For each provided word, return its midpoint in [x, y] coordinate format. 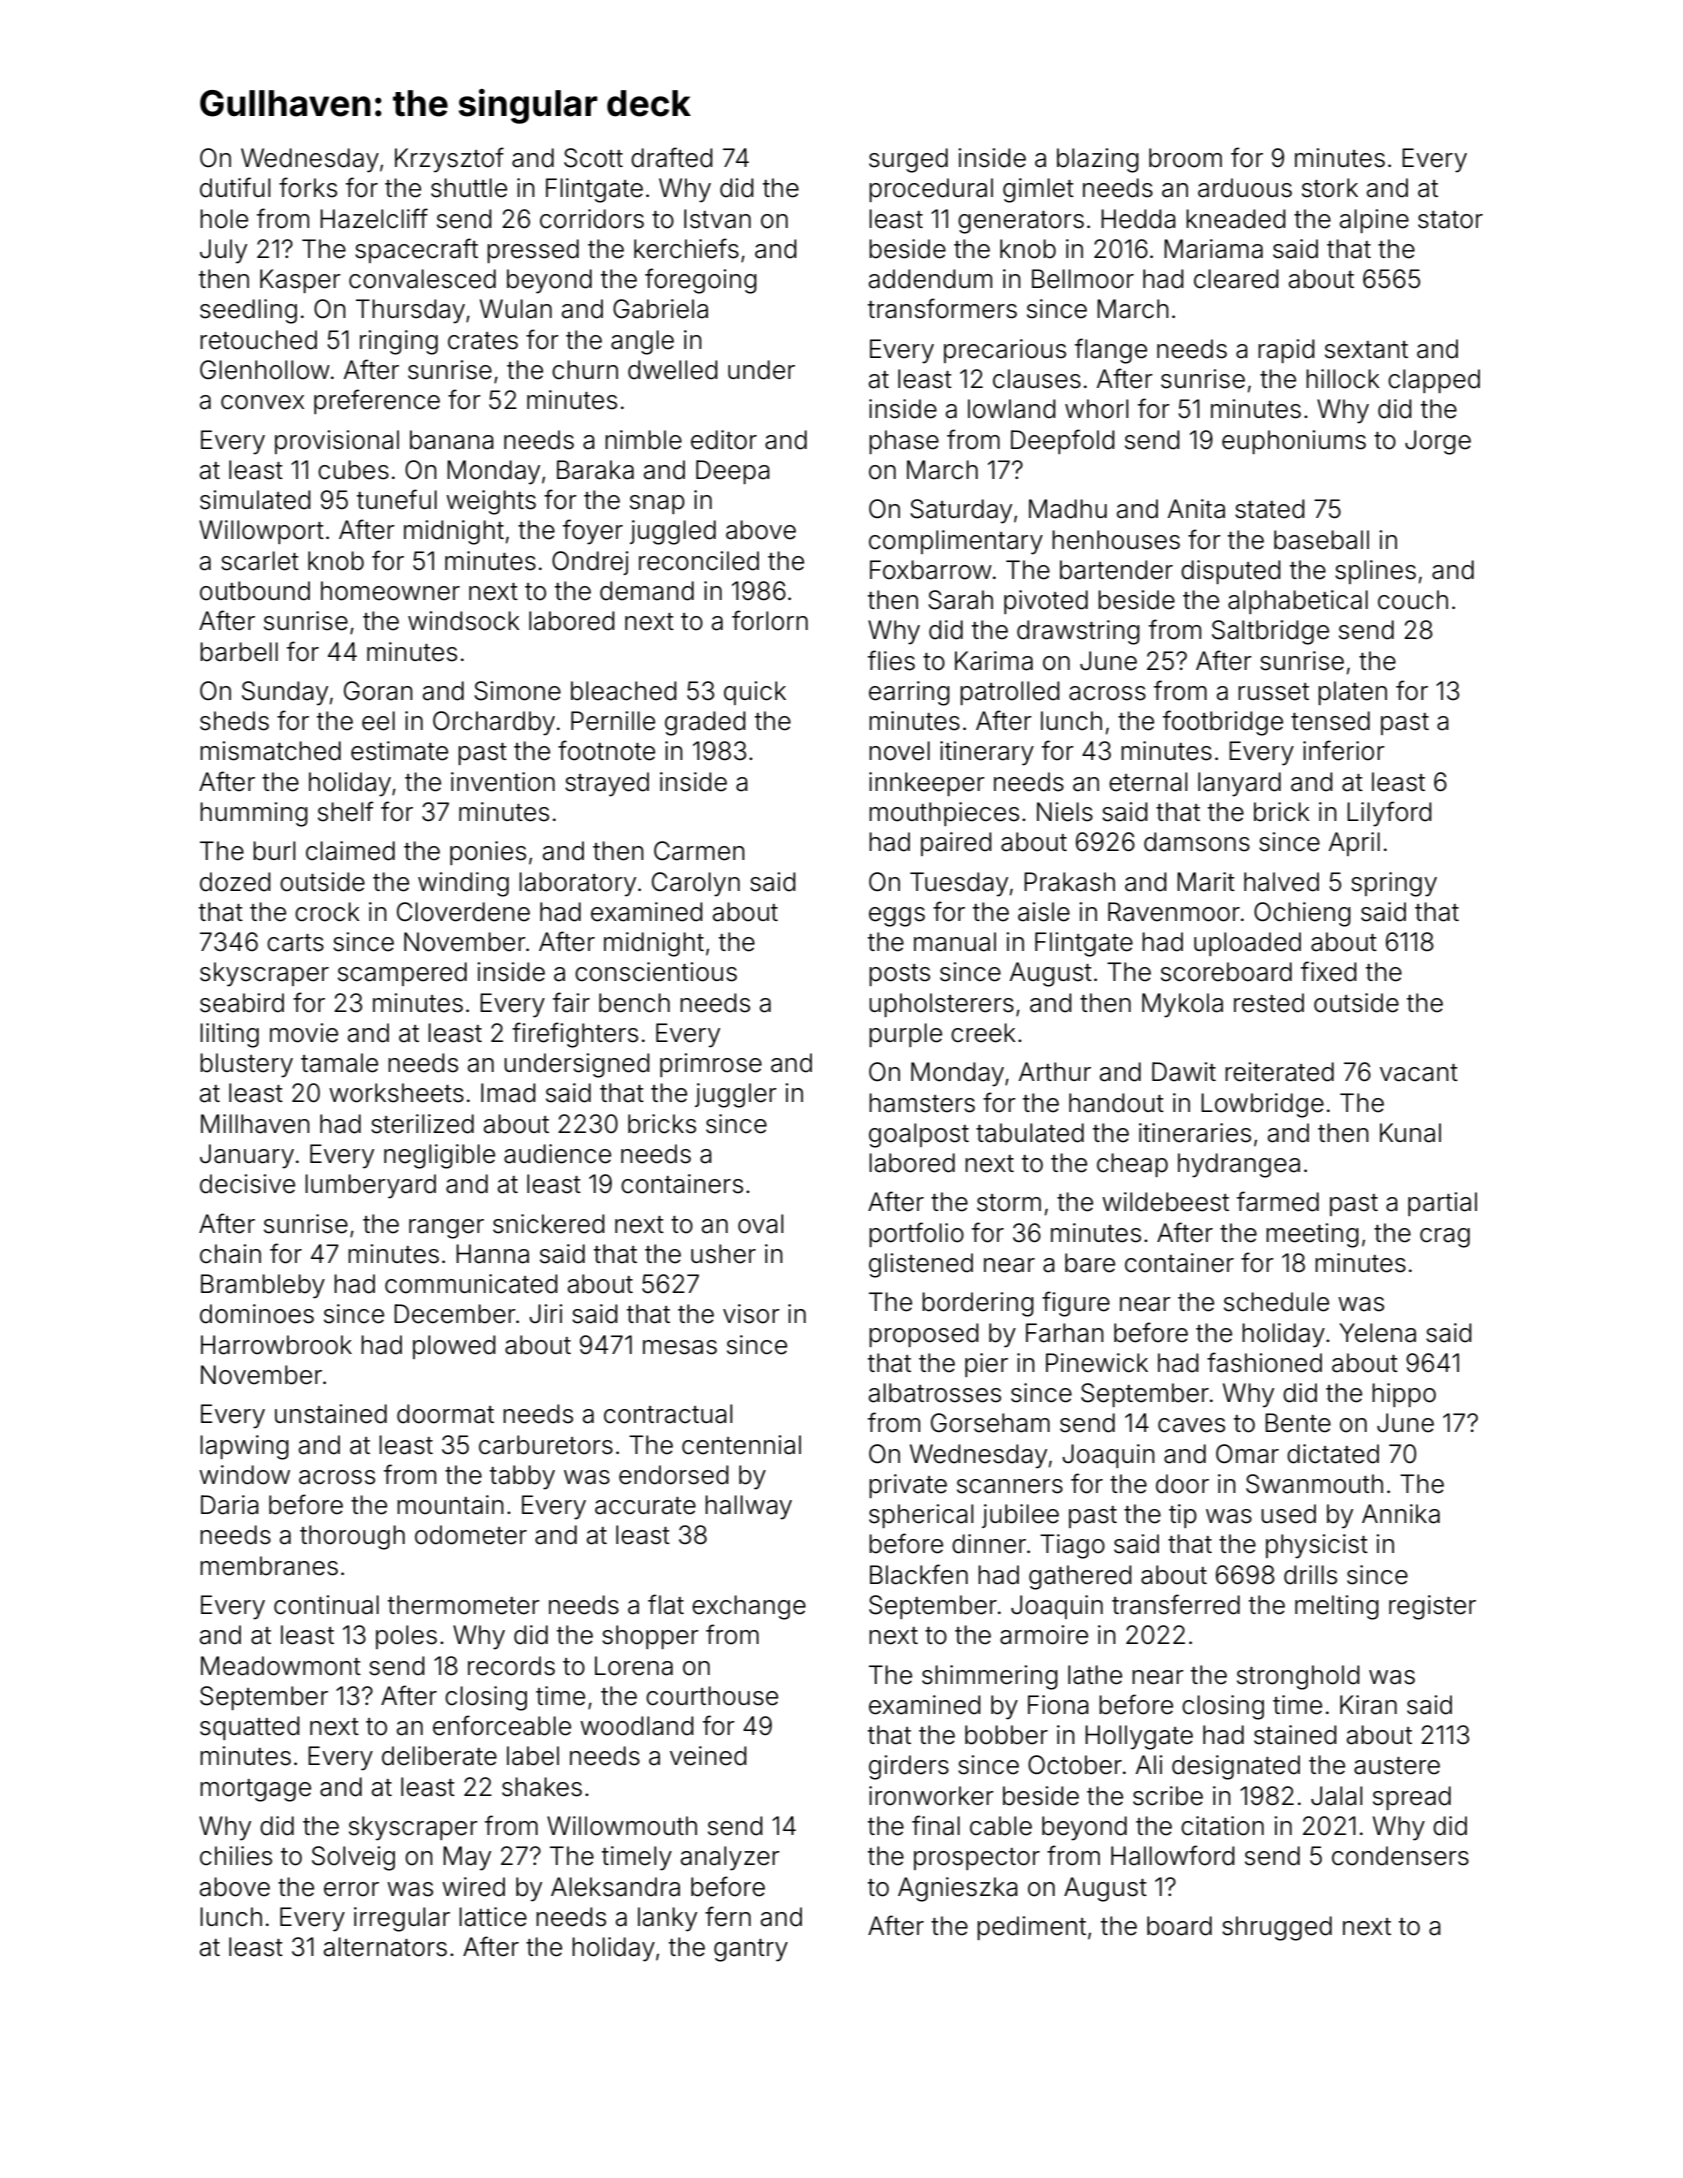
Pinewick [1097, 1363]
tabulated [1030, 1133]
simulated [255, 500]
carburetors [546, 1445]
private [908, 1486]
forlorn [770, 620]
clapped [1434, 381]
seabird [242, 1003]
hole [224, 219]
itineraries [1195, 1133]
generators [1021, 222]
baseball [1321, 540]
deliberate [439, 1756]
